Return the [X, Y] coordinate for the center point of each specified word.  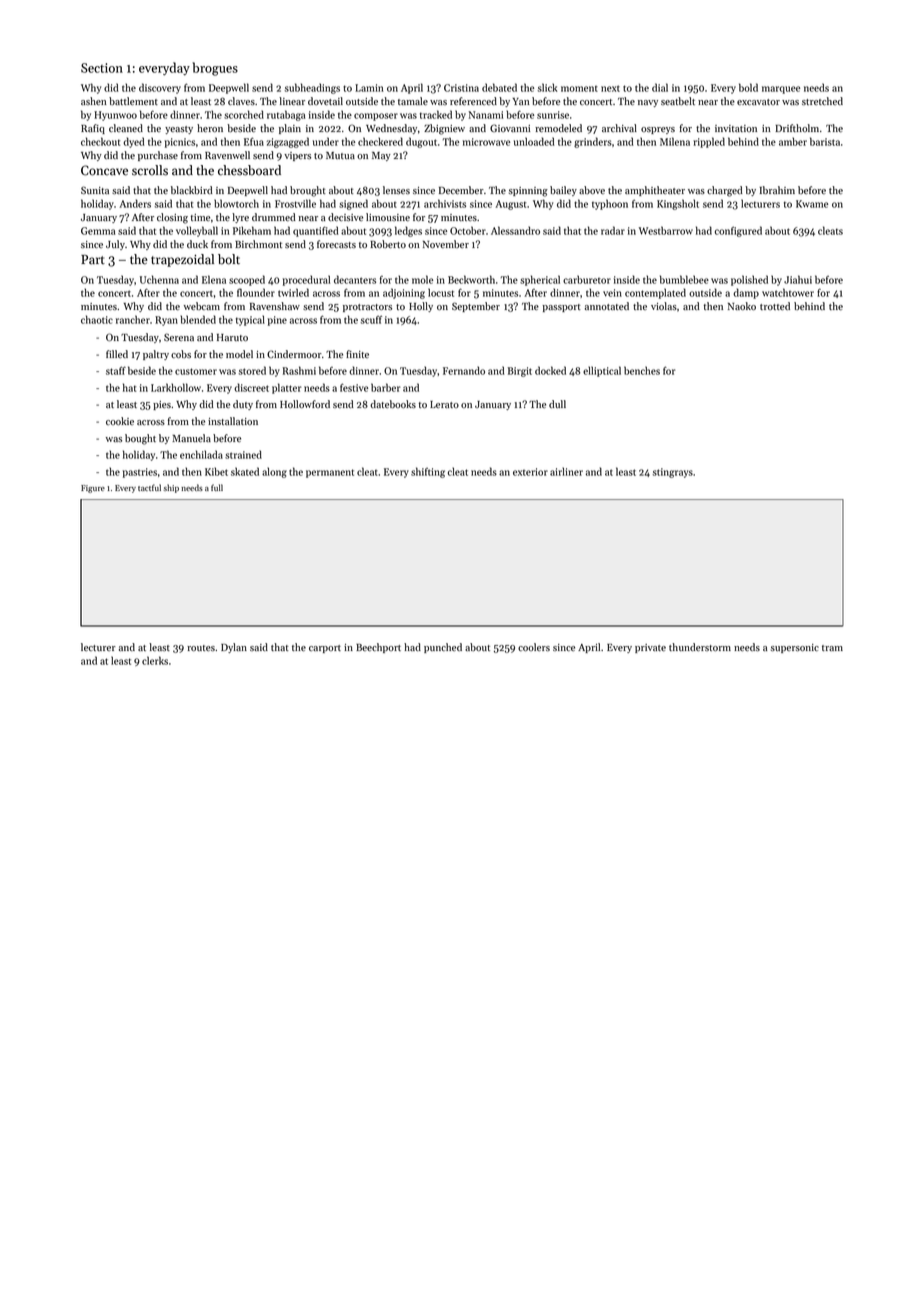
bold [748, 87]
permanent [330, 473]
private [650, 648]
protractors [367, 308]
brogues [215, 69]
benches [642, 370]
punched [443, 648]
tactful [149, 487]
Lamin [369, 88]
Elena [214, 279]
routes [201, 648]
